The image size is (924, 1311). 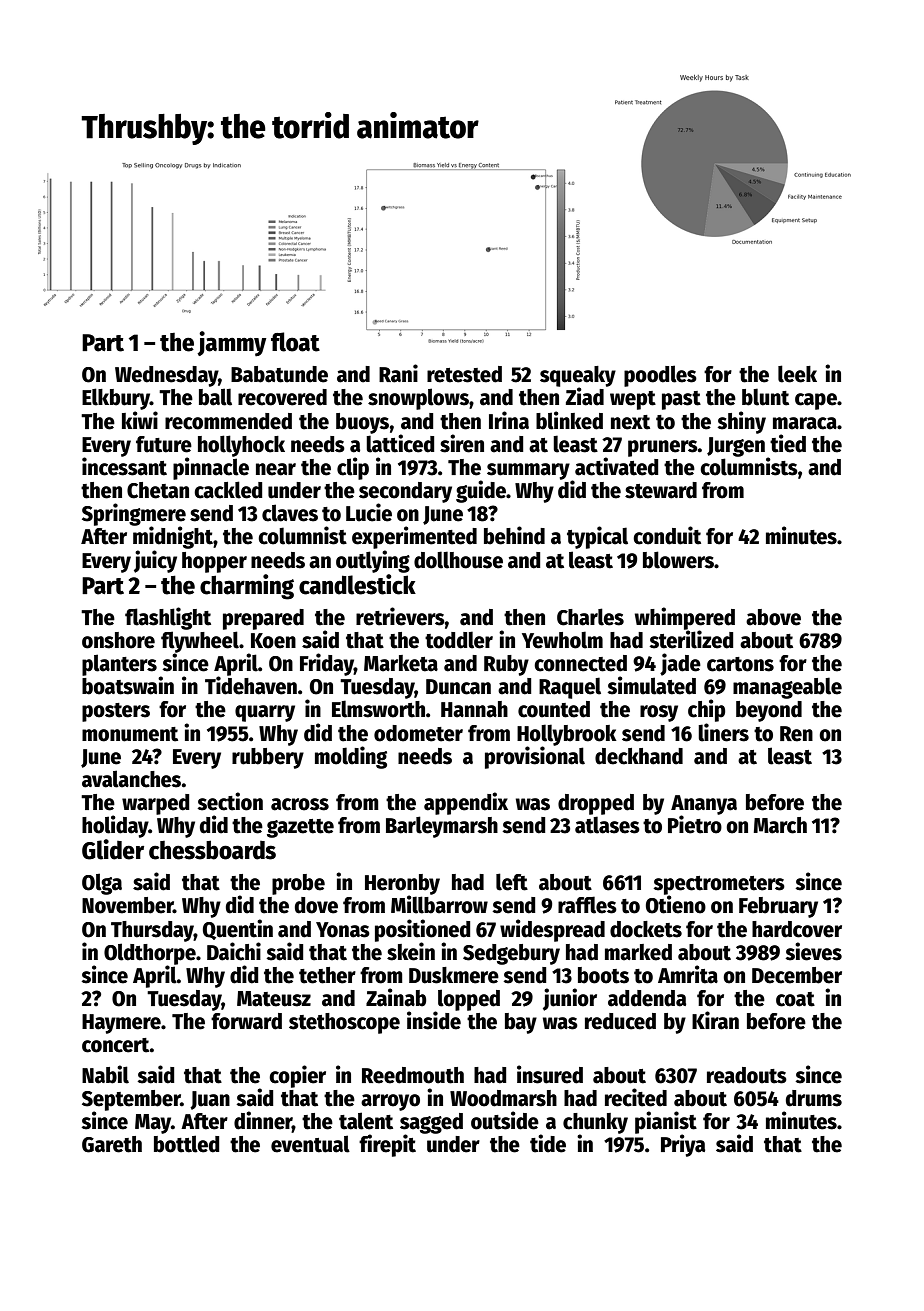 I want to click on sieves, so click(x=813, y=951).
